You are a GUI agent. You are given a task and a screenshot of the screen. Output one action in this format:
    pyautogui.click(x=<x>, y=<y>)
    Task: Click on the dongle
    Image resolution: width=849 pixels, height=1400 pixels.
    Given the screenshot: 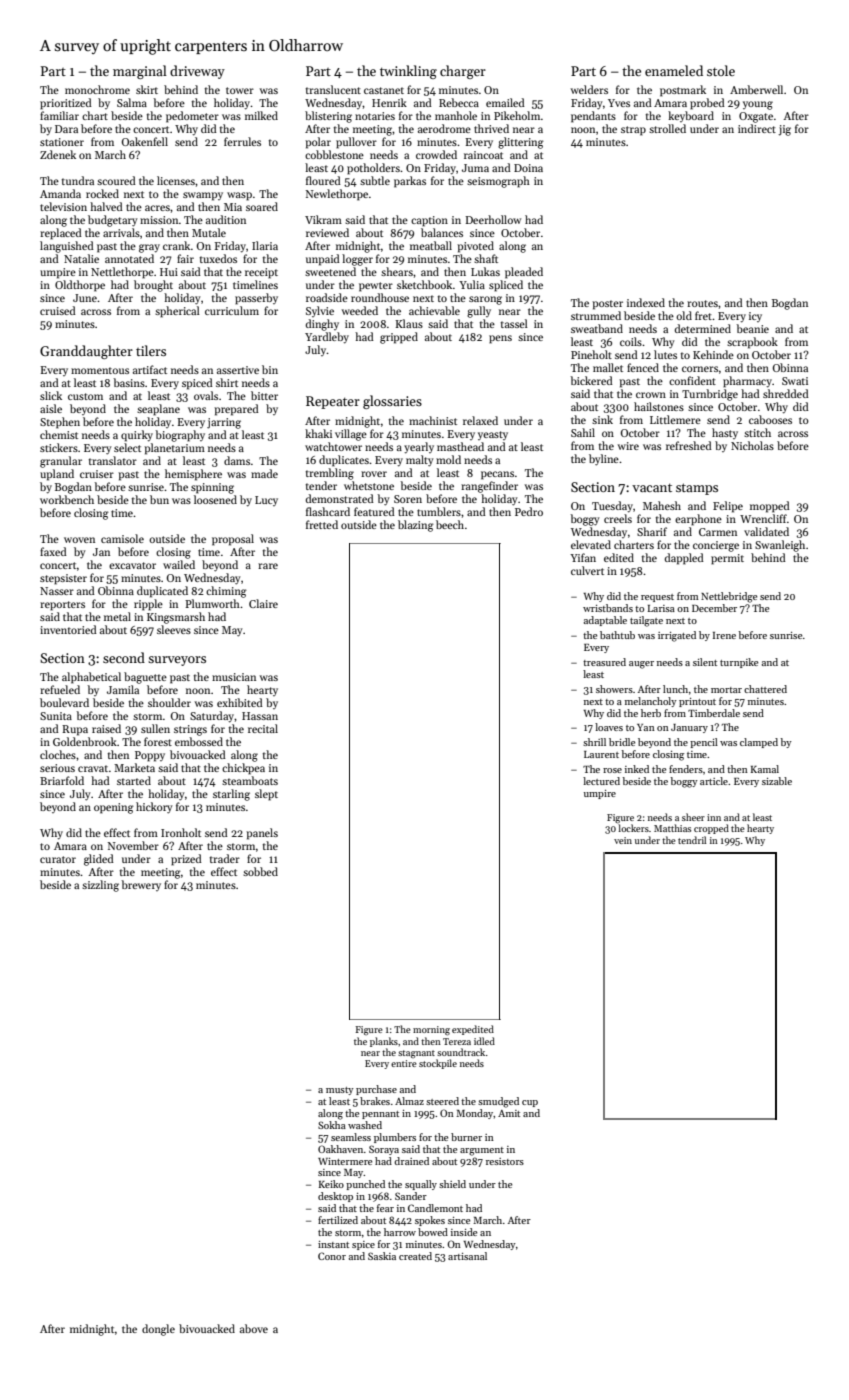 What is the action you would take?
    pyautogui.click(x=158, y=1330)
